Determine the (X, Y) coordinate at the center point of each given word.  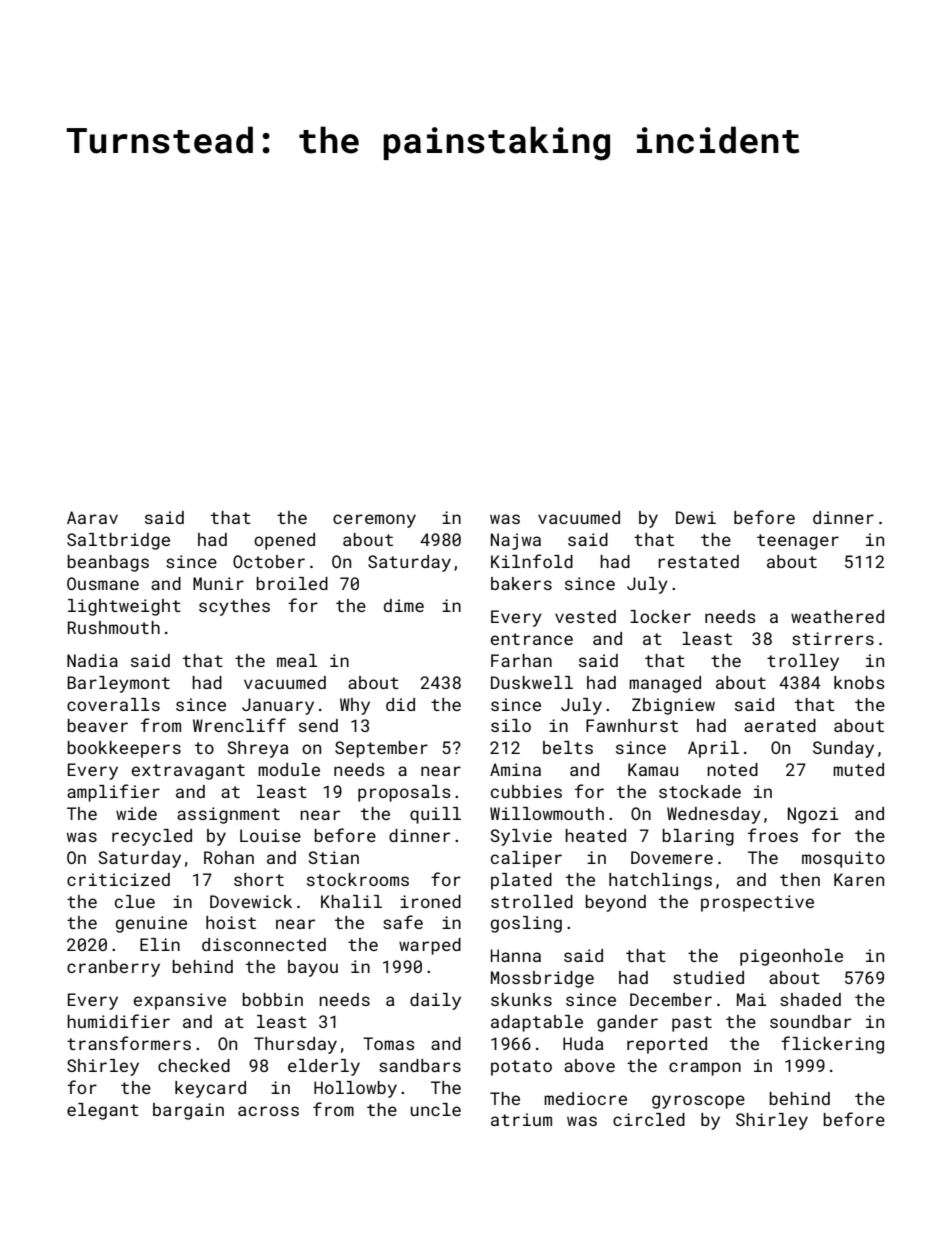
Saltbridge (118, 541)
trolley (803, 662)
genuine (151, 924)
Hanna (516, 955)
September (381, 749)
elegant (103, 1111)
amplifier (113, 793)
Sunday (843, 749)
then (800, 879)
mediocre (585, 1098)
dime (404, 605)
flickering (832, 1045)
